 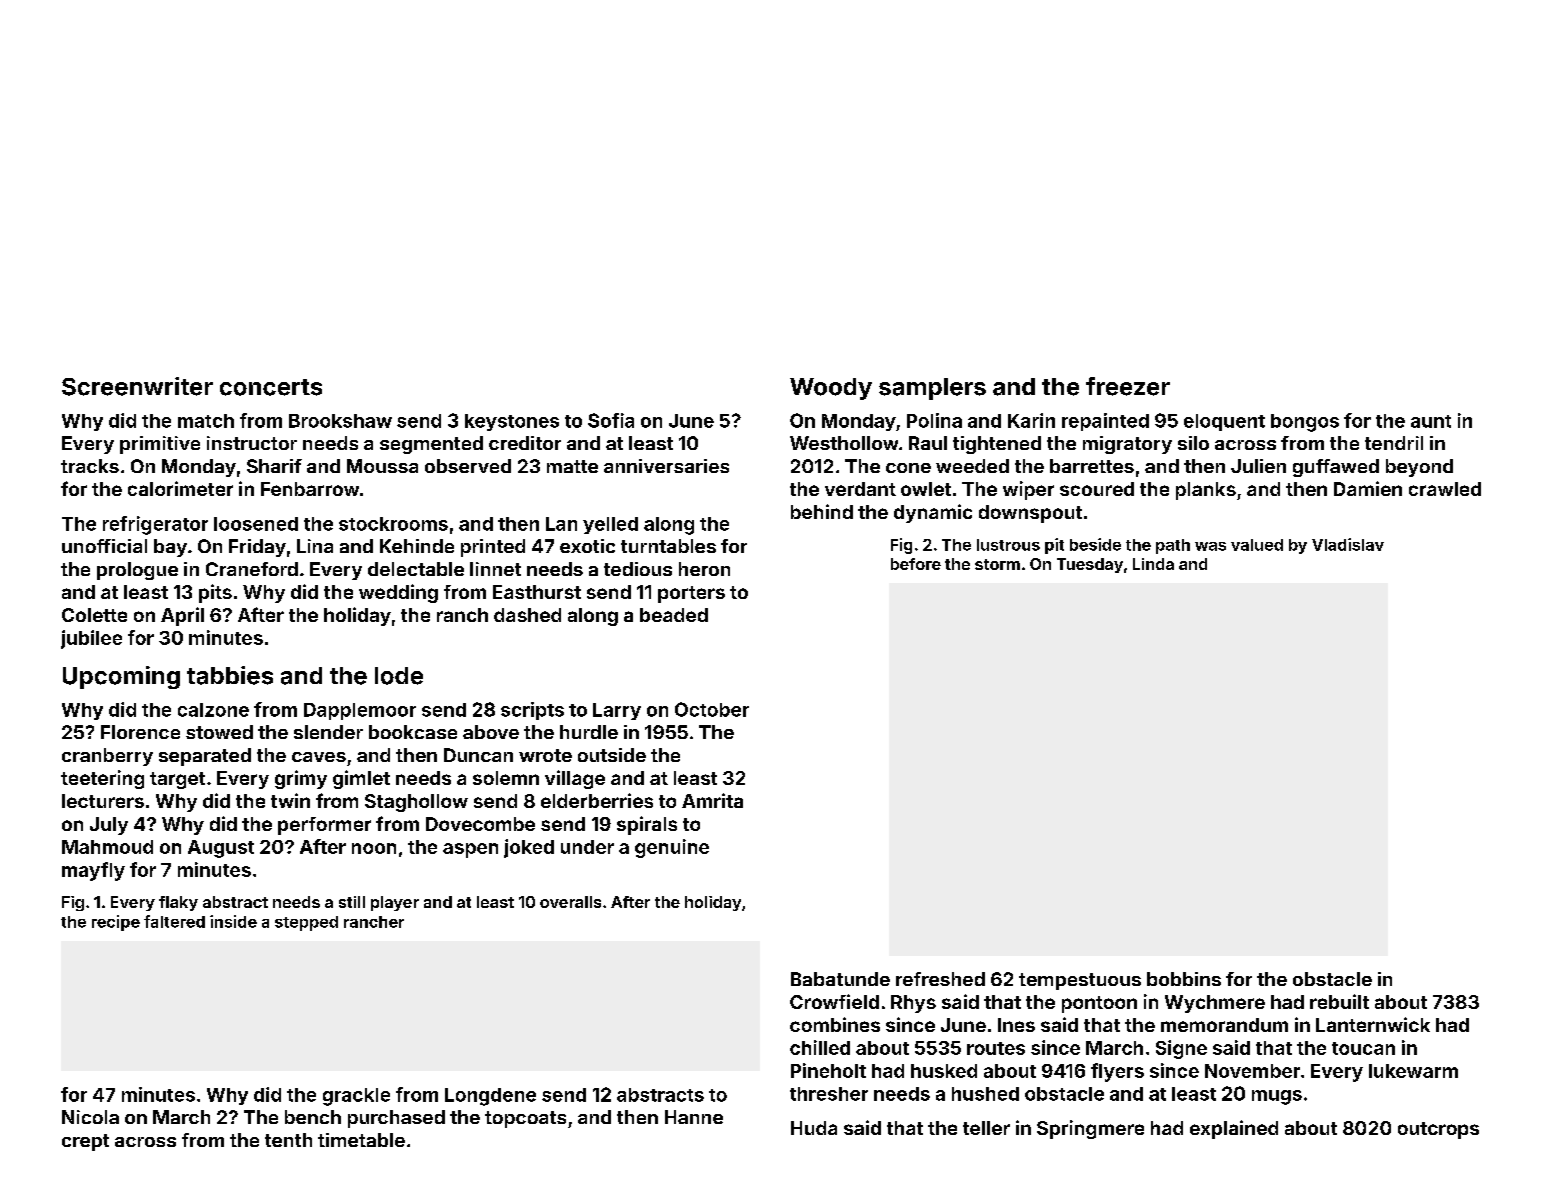 What do you see at coordinates (933, 513) in the image?
I see `dynamic` at bounding box center [933, 513].
